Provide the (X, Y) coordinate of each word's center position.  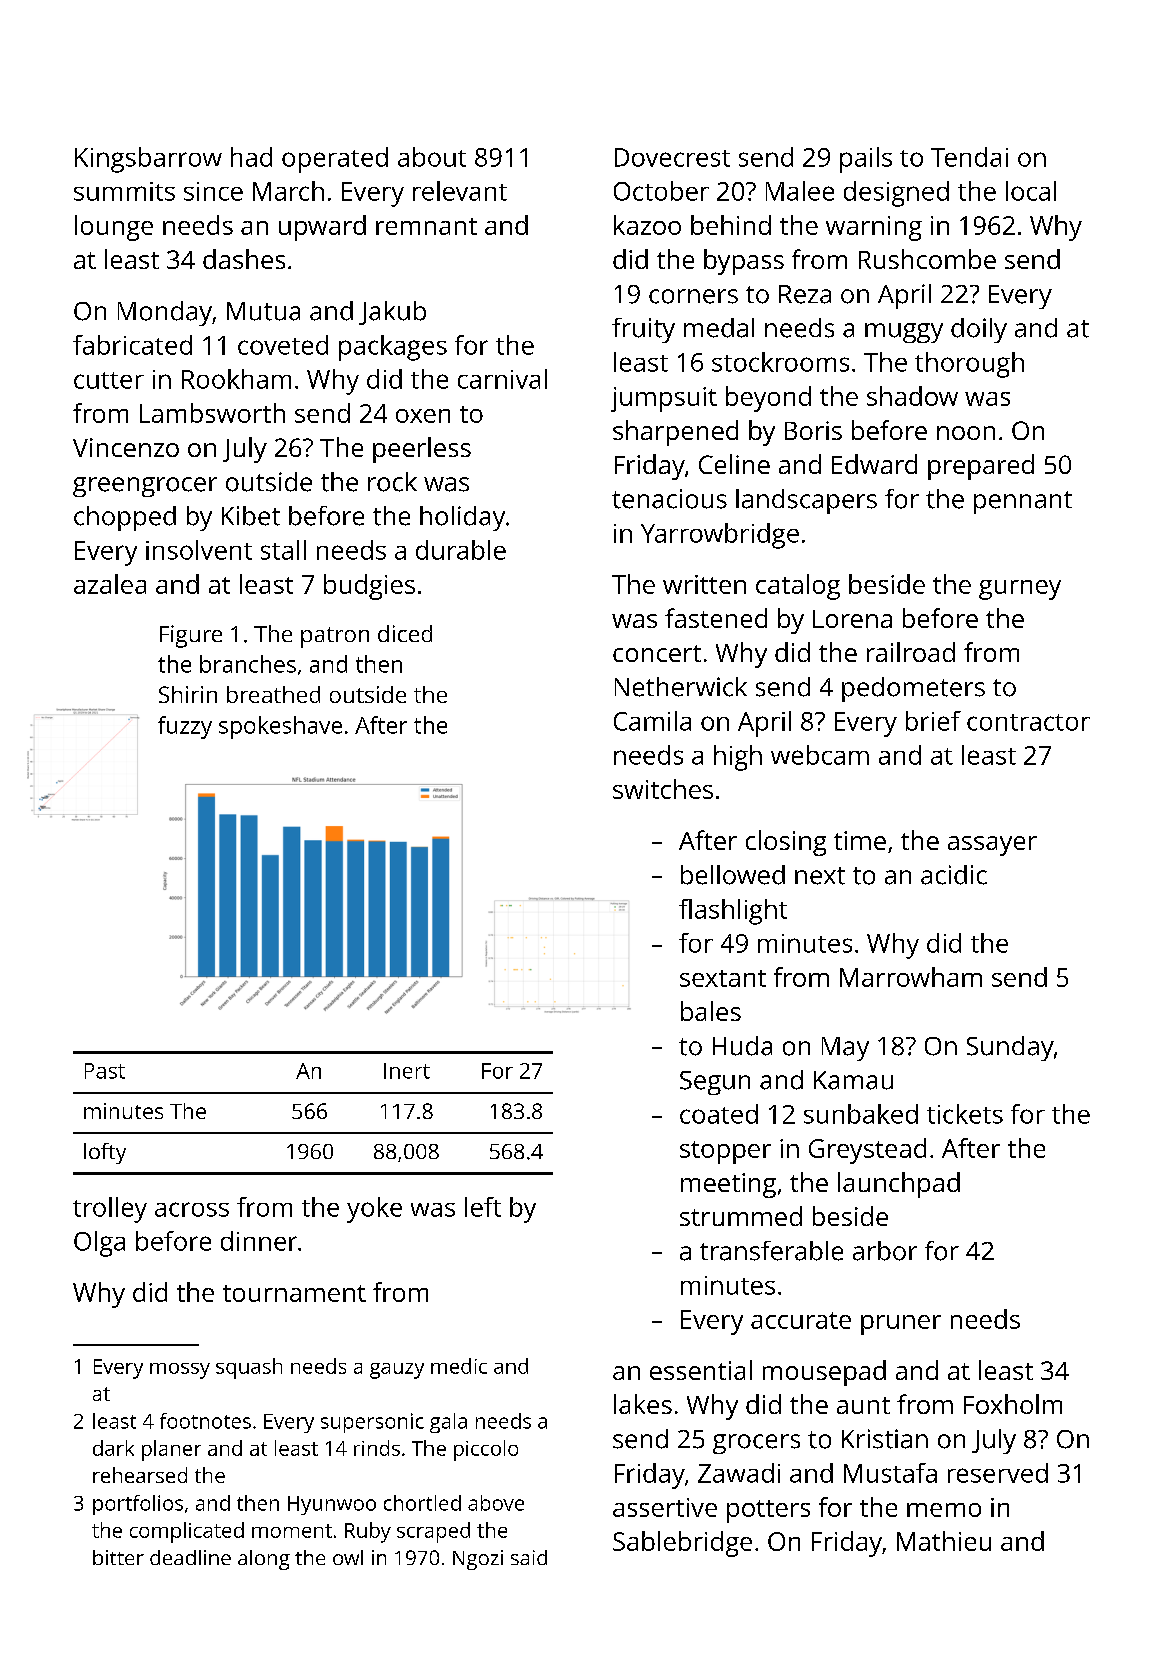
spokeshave (280, 727)
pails (866, 160)
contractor (1028, 722)
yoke (374, 1210)
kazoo (647, 225)
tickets (965, 1114)
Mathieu (944, 1541)
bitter (118, 1557)
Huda (742, 1046)
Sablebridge (682, 1544)
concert (657, 653)
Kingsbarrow (148, 160)
